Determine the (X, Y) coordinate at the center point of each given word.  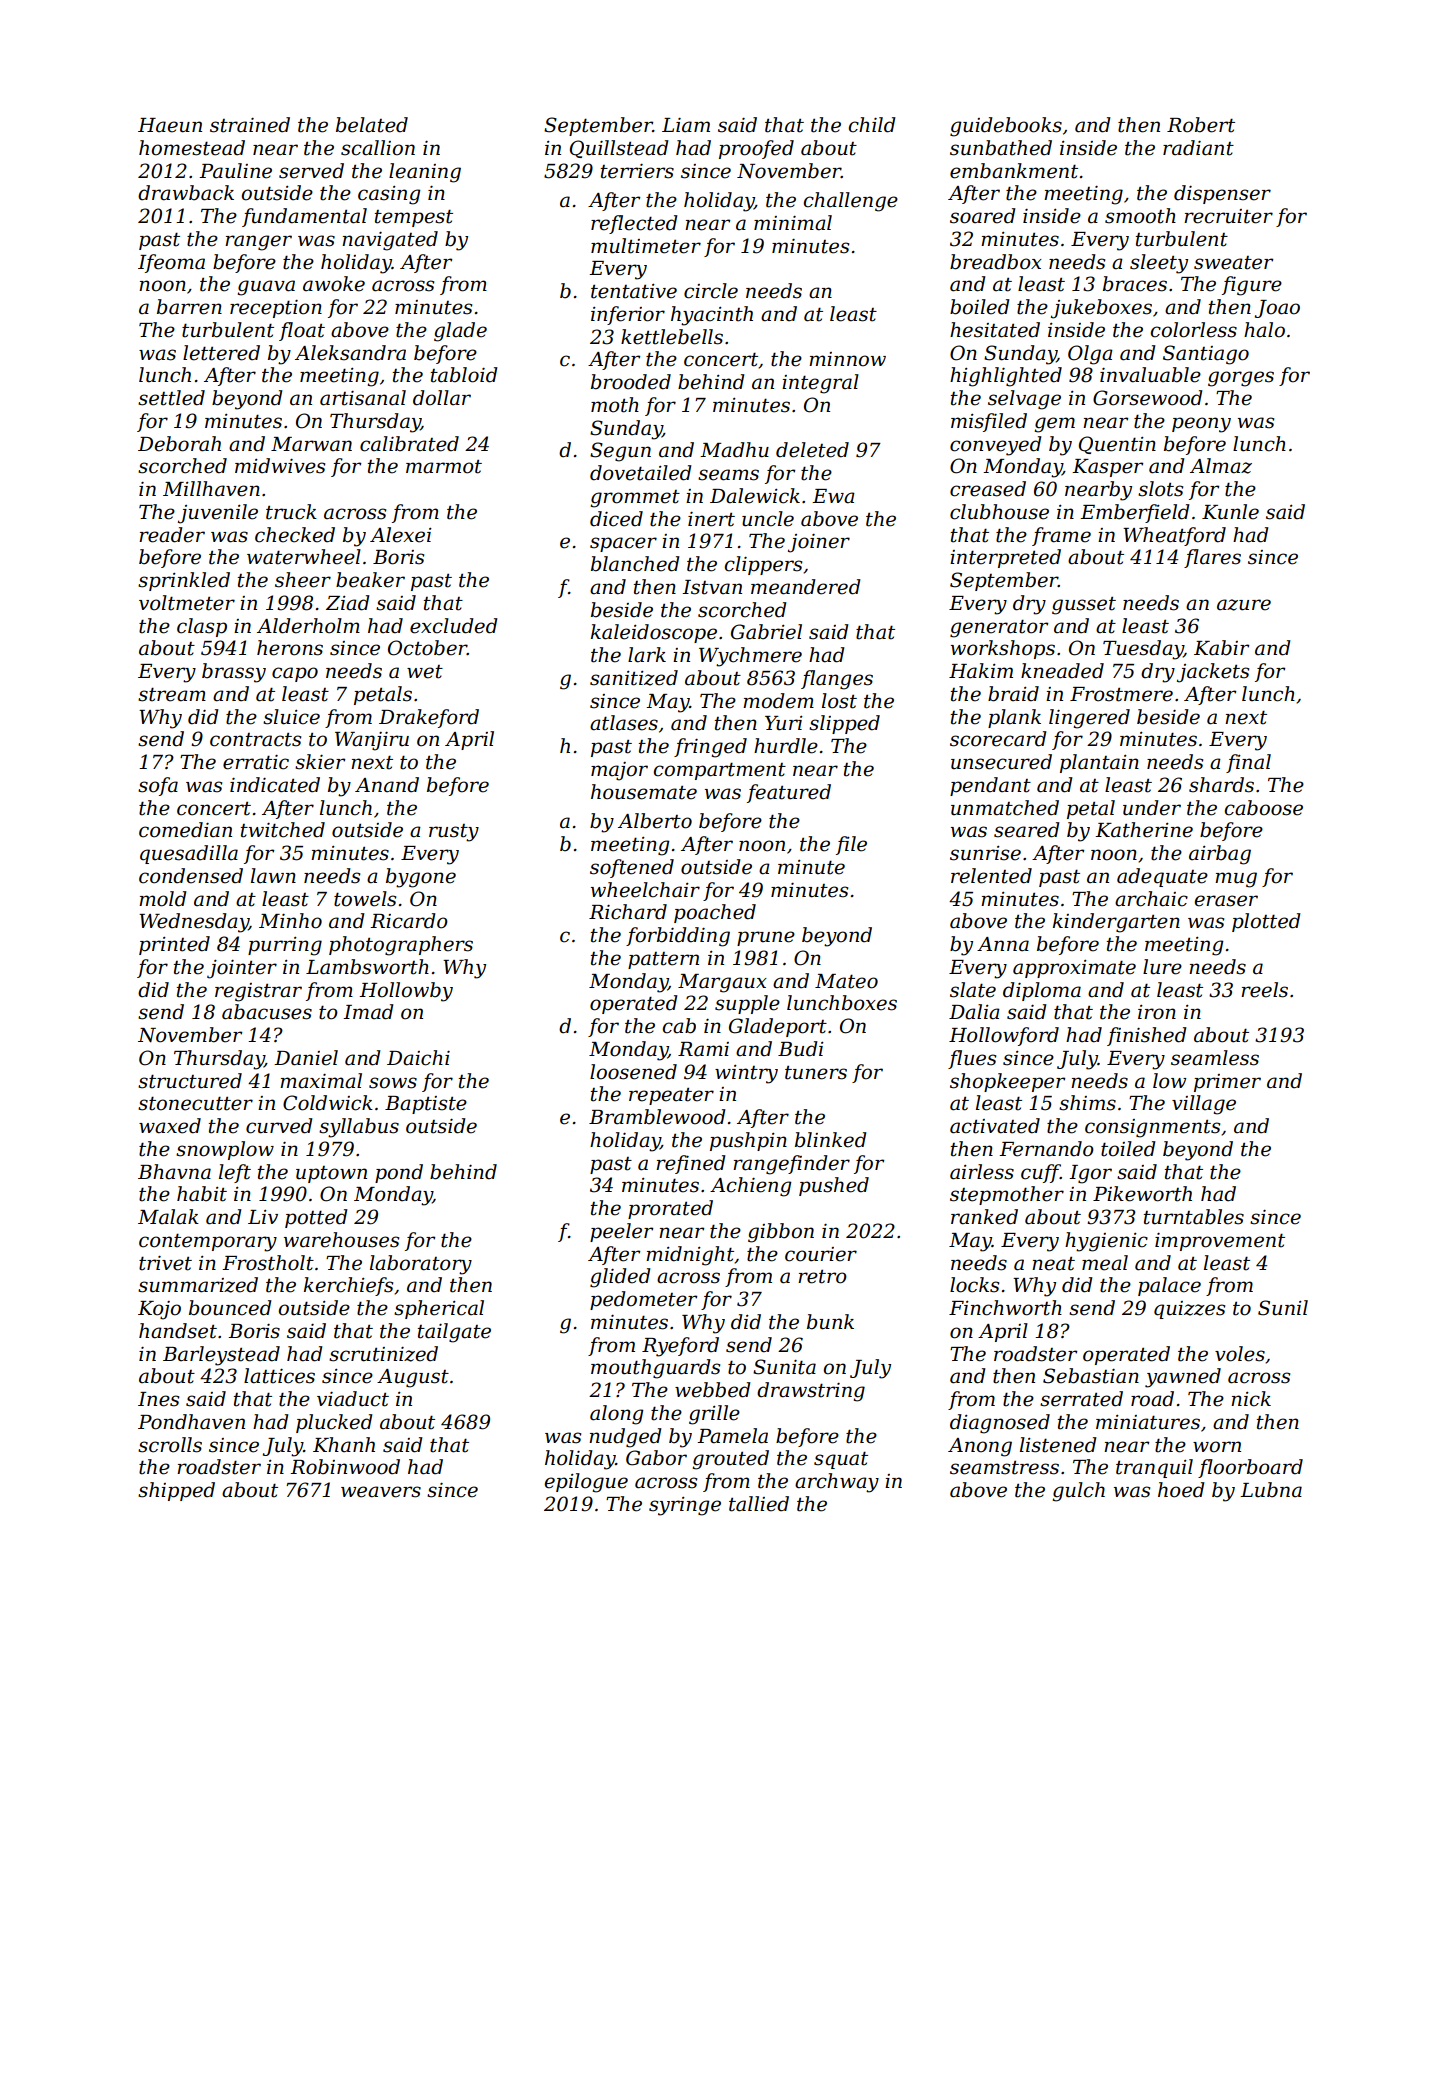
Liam (686, 125)
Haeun (170, 125)
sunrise (985, 853)
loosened (633, 1072)
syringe (685, 1506)
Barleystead (221, 1356)
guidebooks (1006, 127)
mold (163, 899)
